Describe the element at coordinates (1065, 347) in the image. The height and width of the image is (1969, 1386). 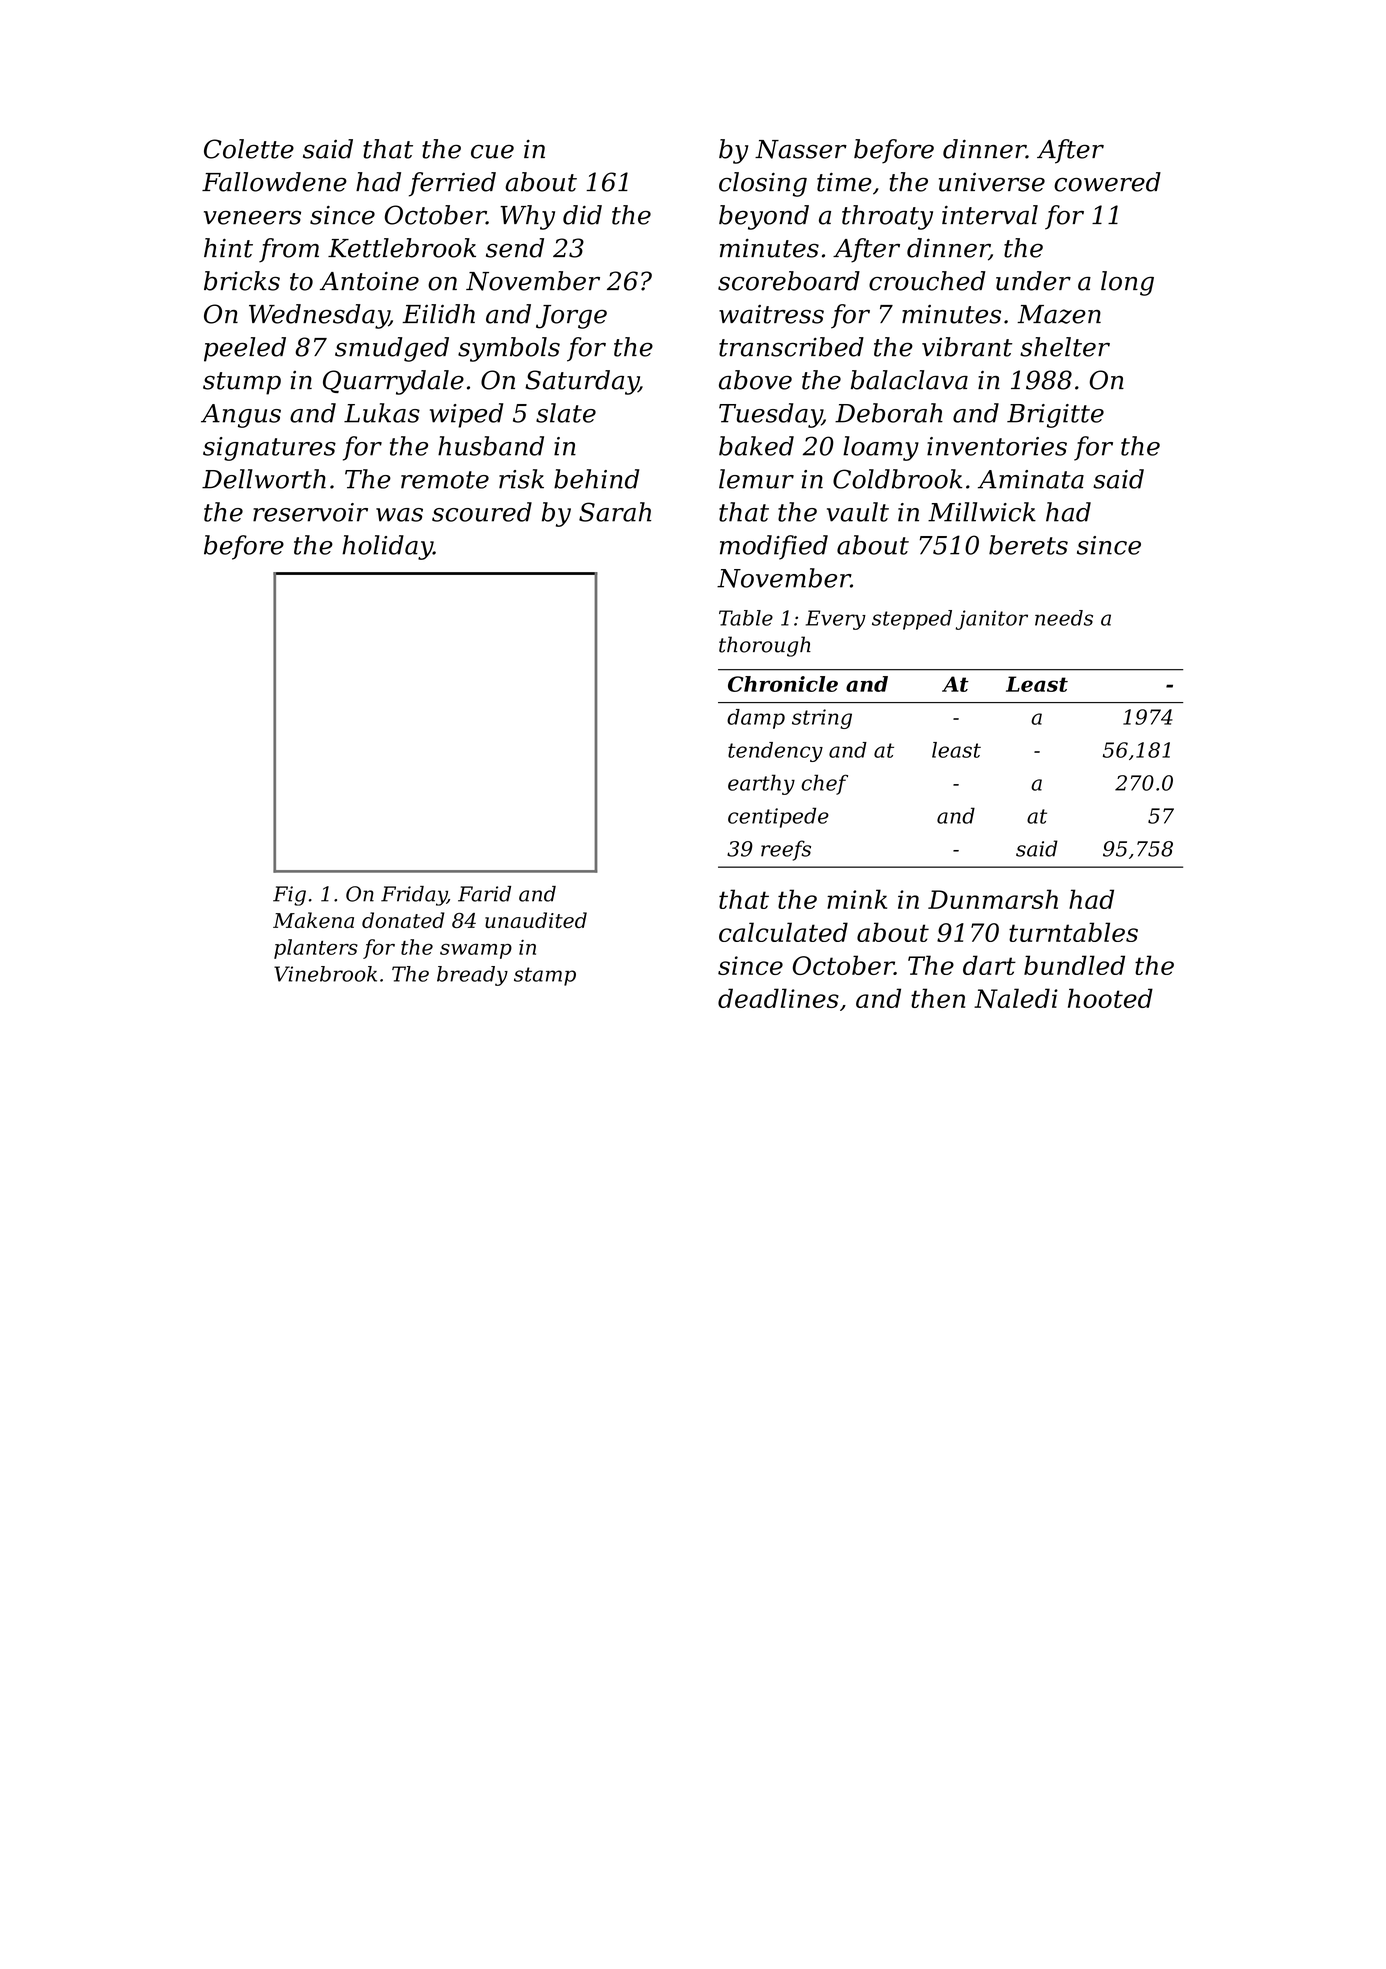
I see `shelter` at that location.
